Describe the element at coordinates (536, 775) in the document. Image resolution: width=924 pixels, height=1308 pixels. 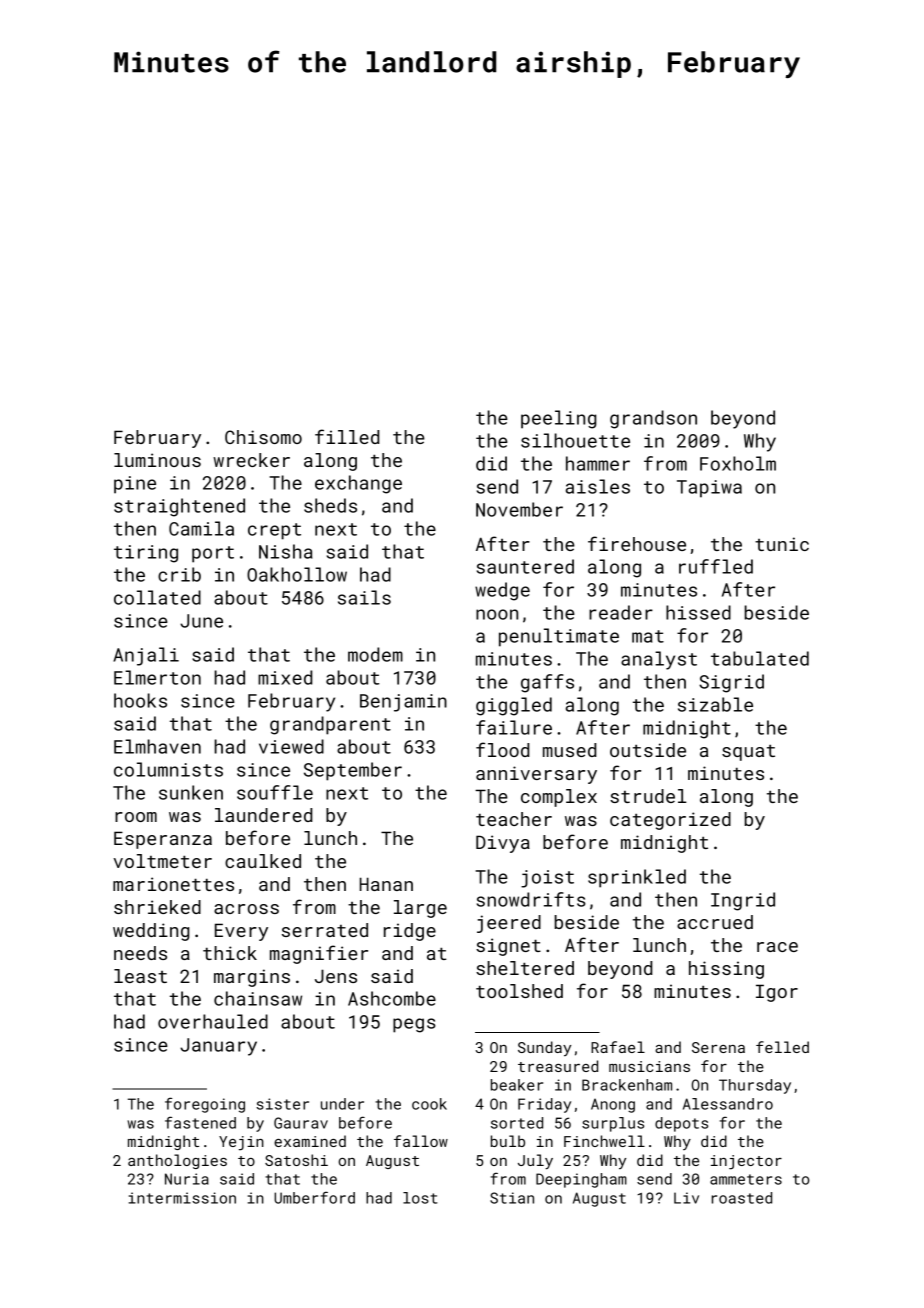
I see `anniversary` at that location.
